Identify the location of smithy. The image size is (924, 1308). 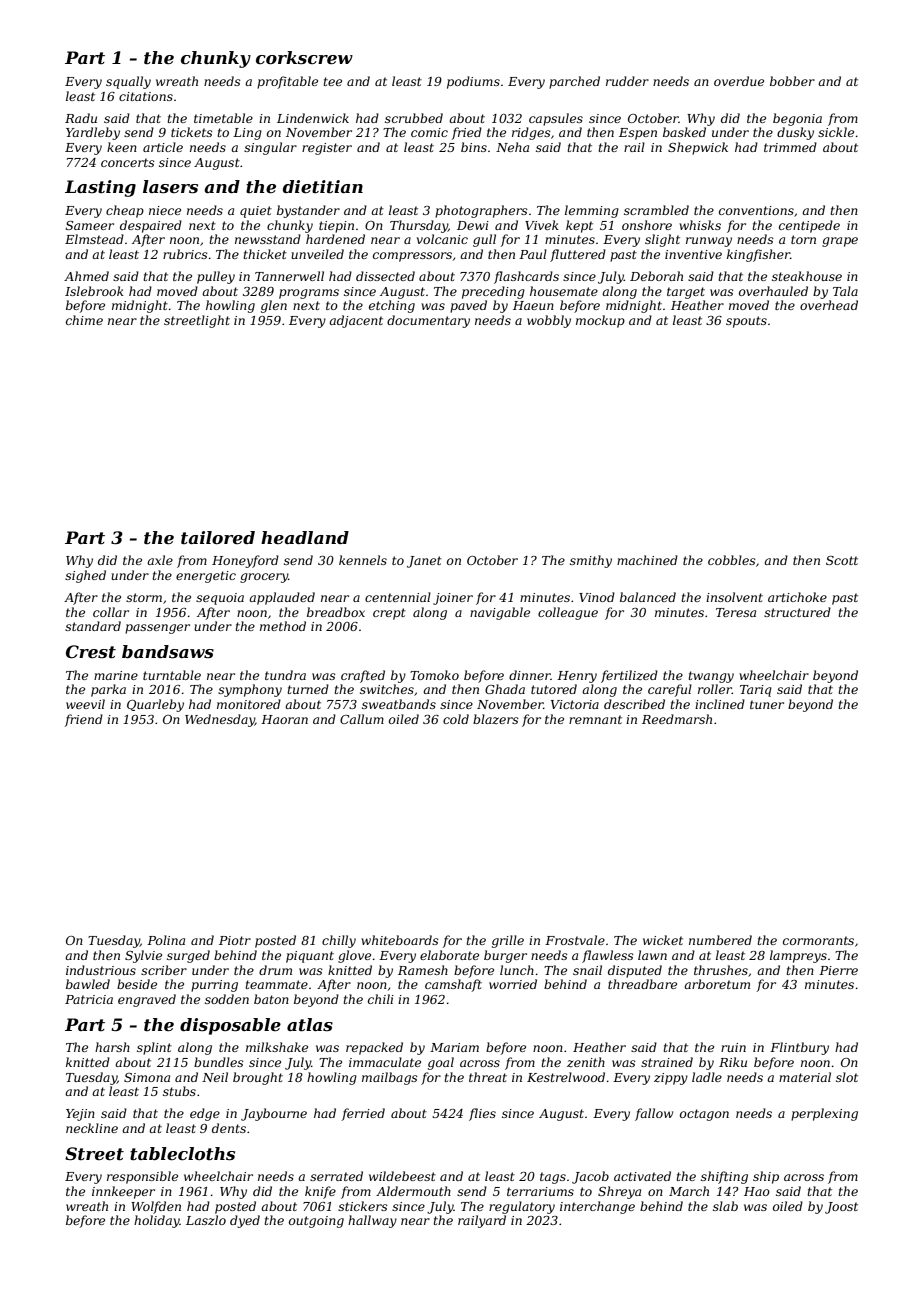
(591, 561).
